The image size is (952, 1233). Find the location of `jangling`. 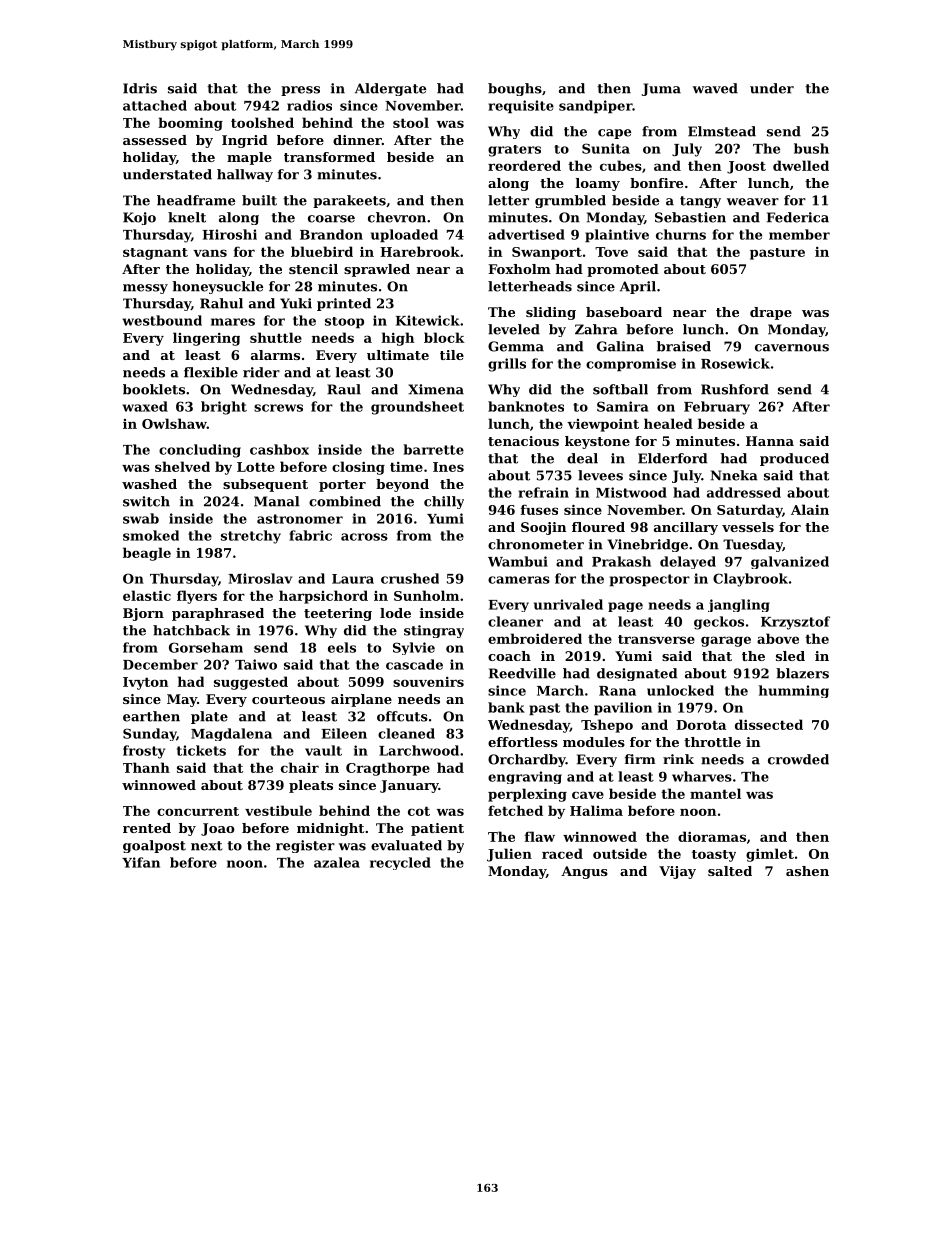

jangling is located at coordinates (739, 605).
